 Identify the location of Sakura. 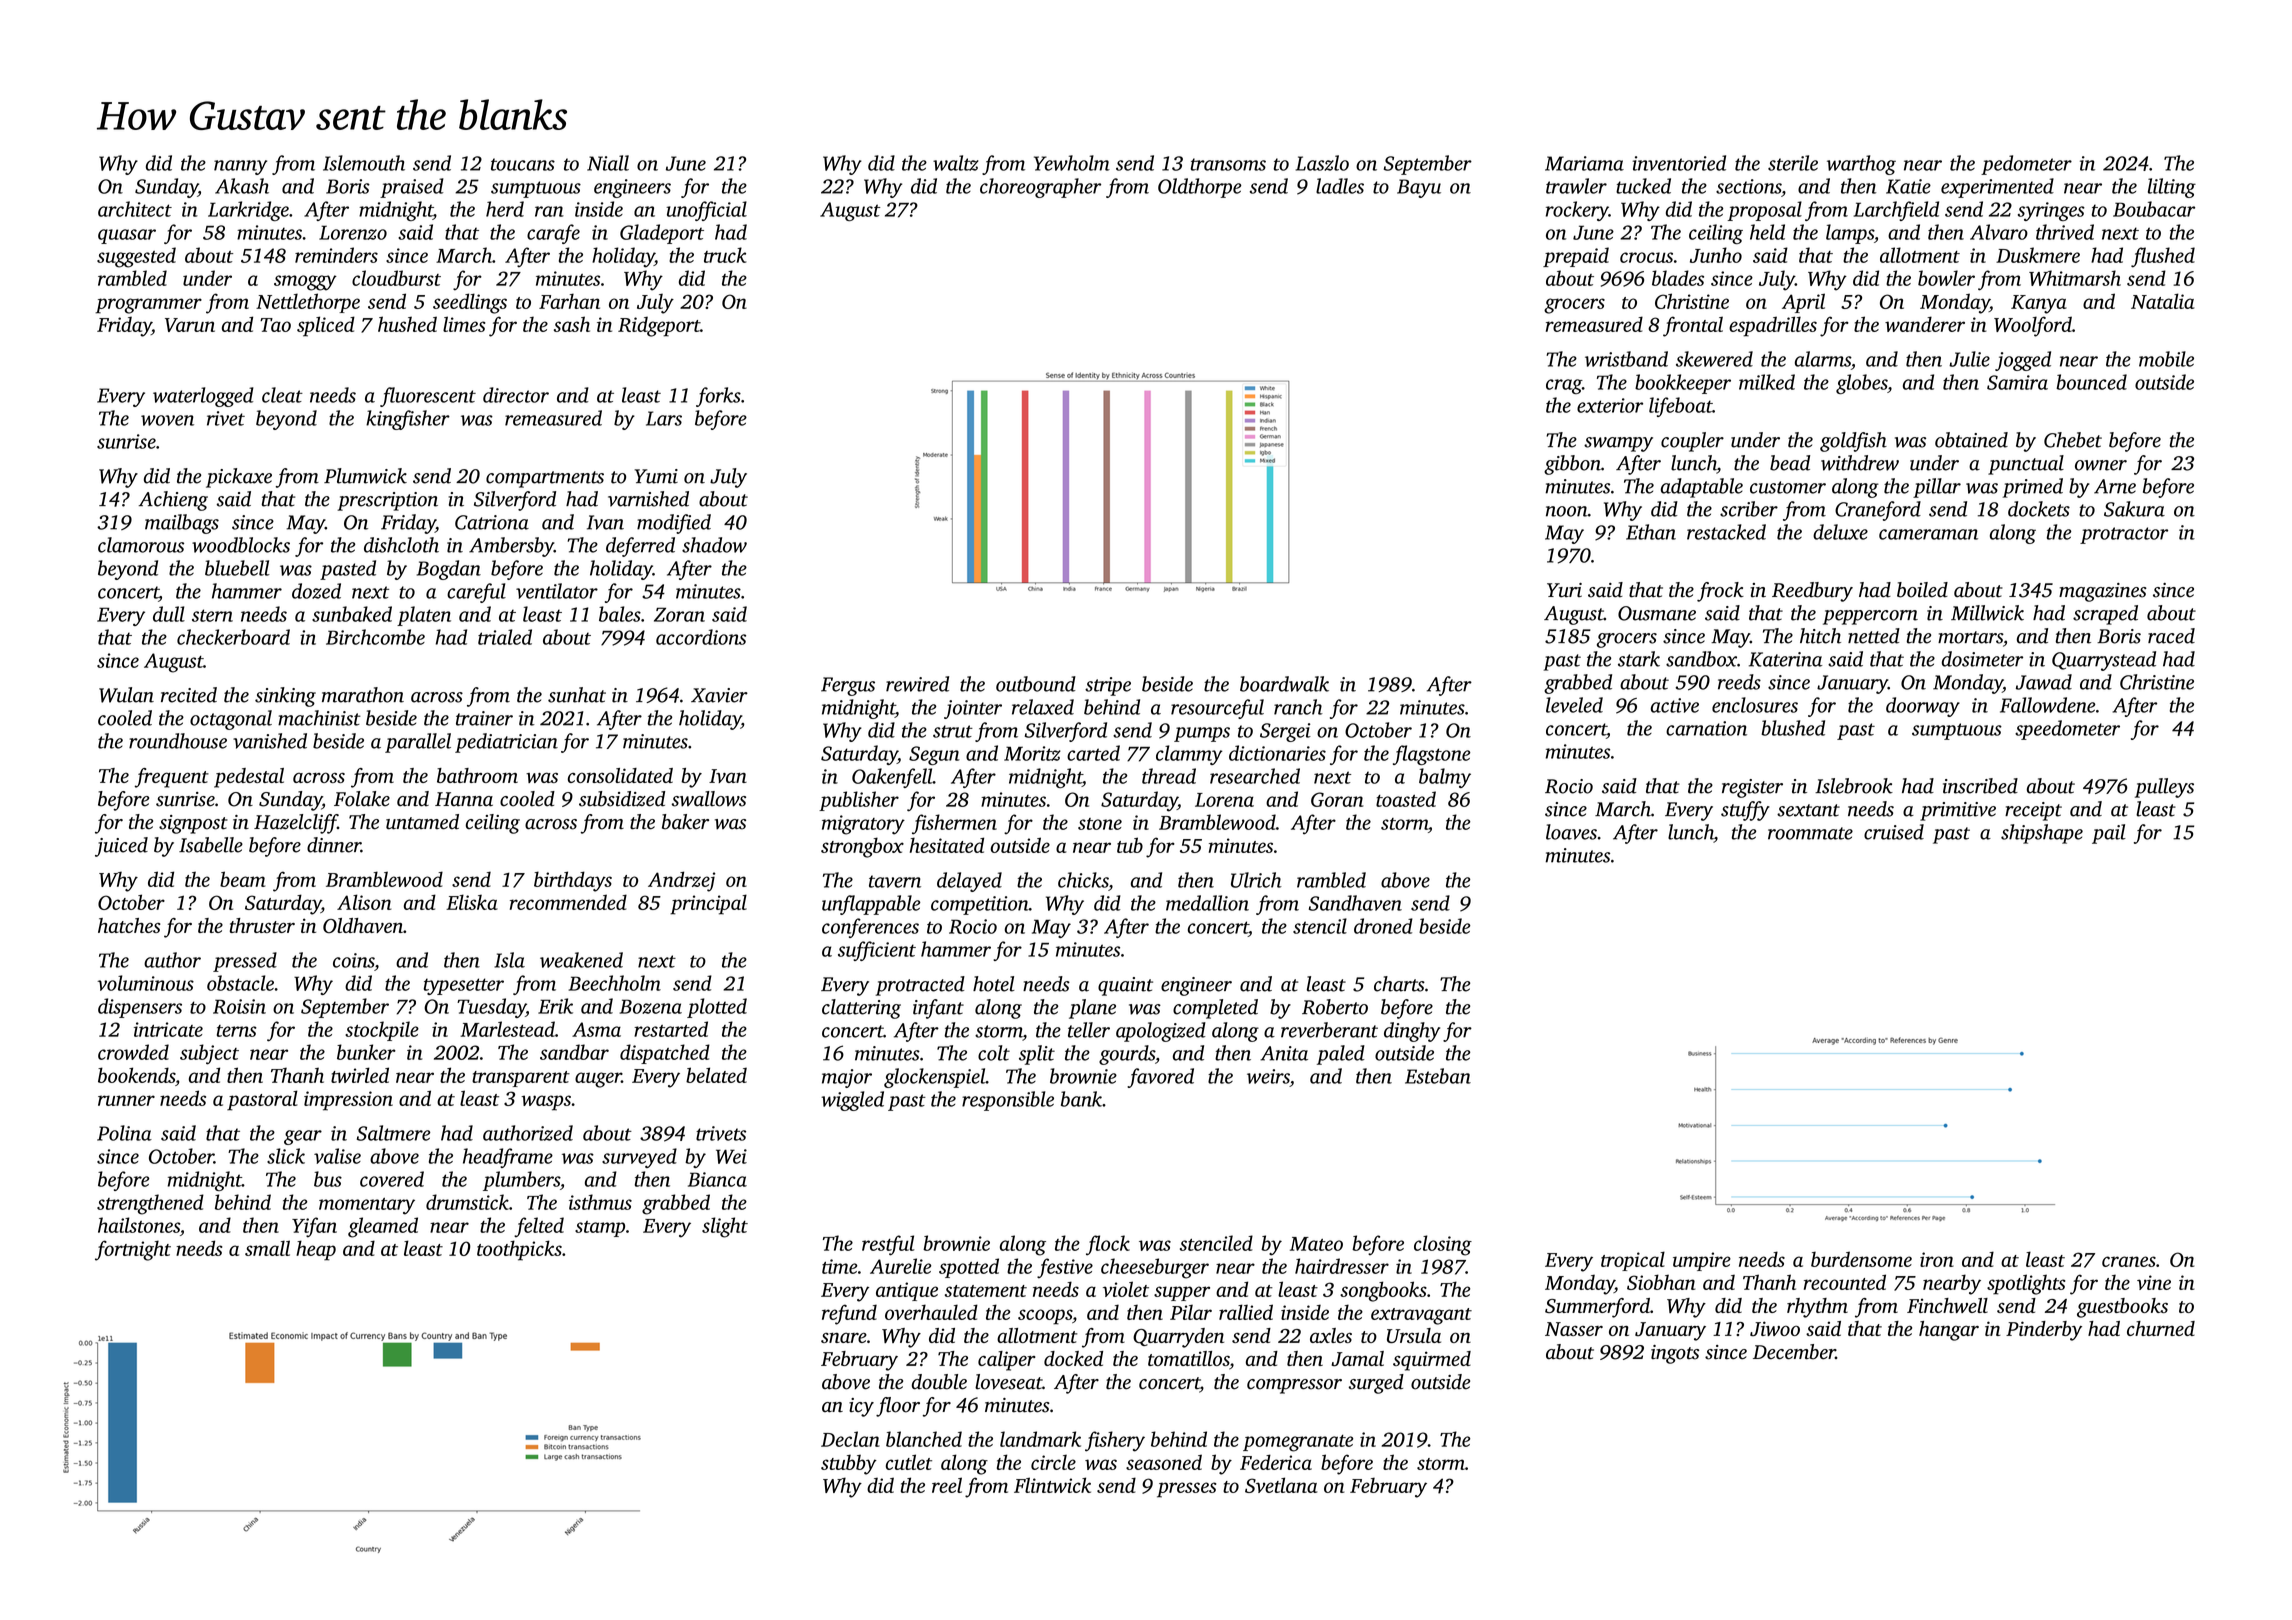
(2134, 509).
